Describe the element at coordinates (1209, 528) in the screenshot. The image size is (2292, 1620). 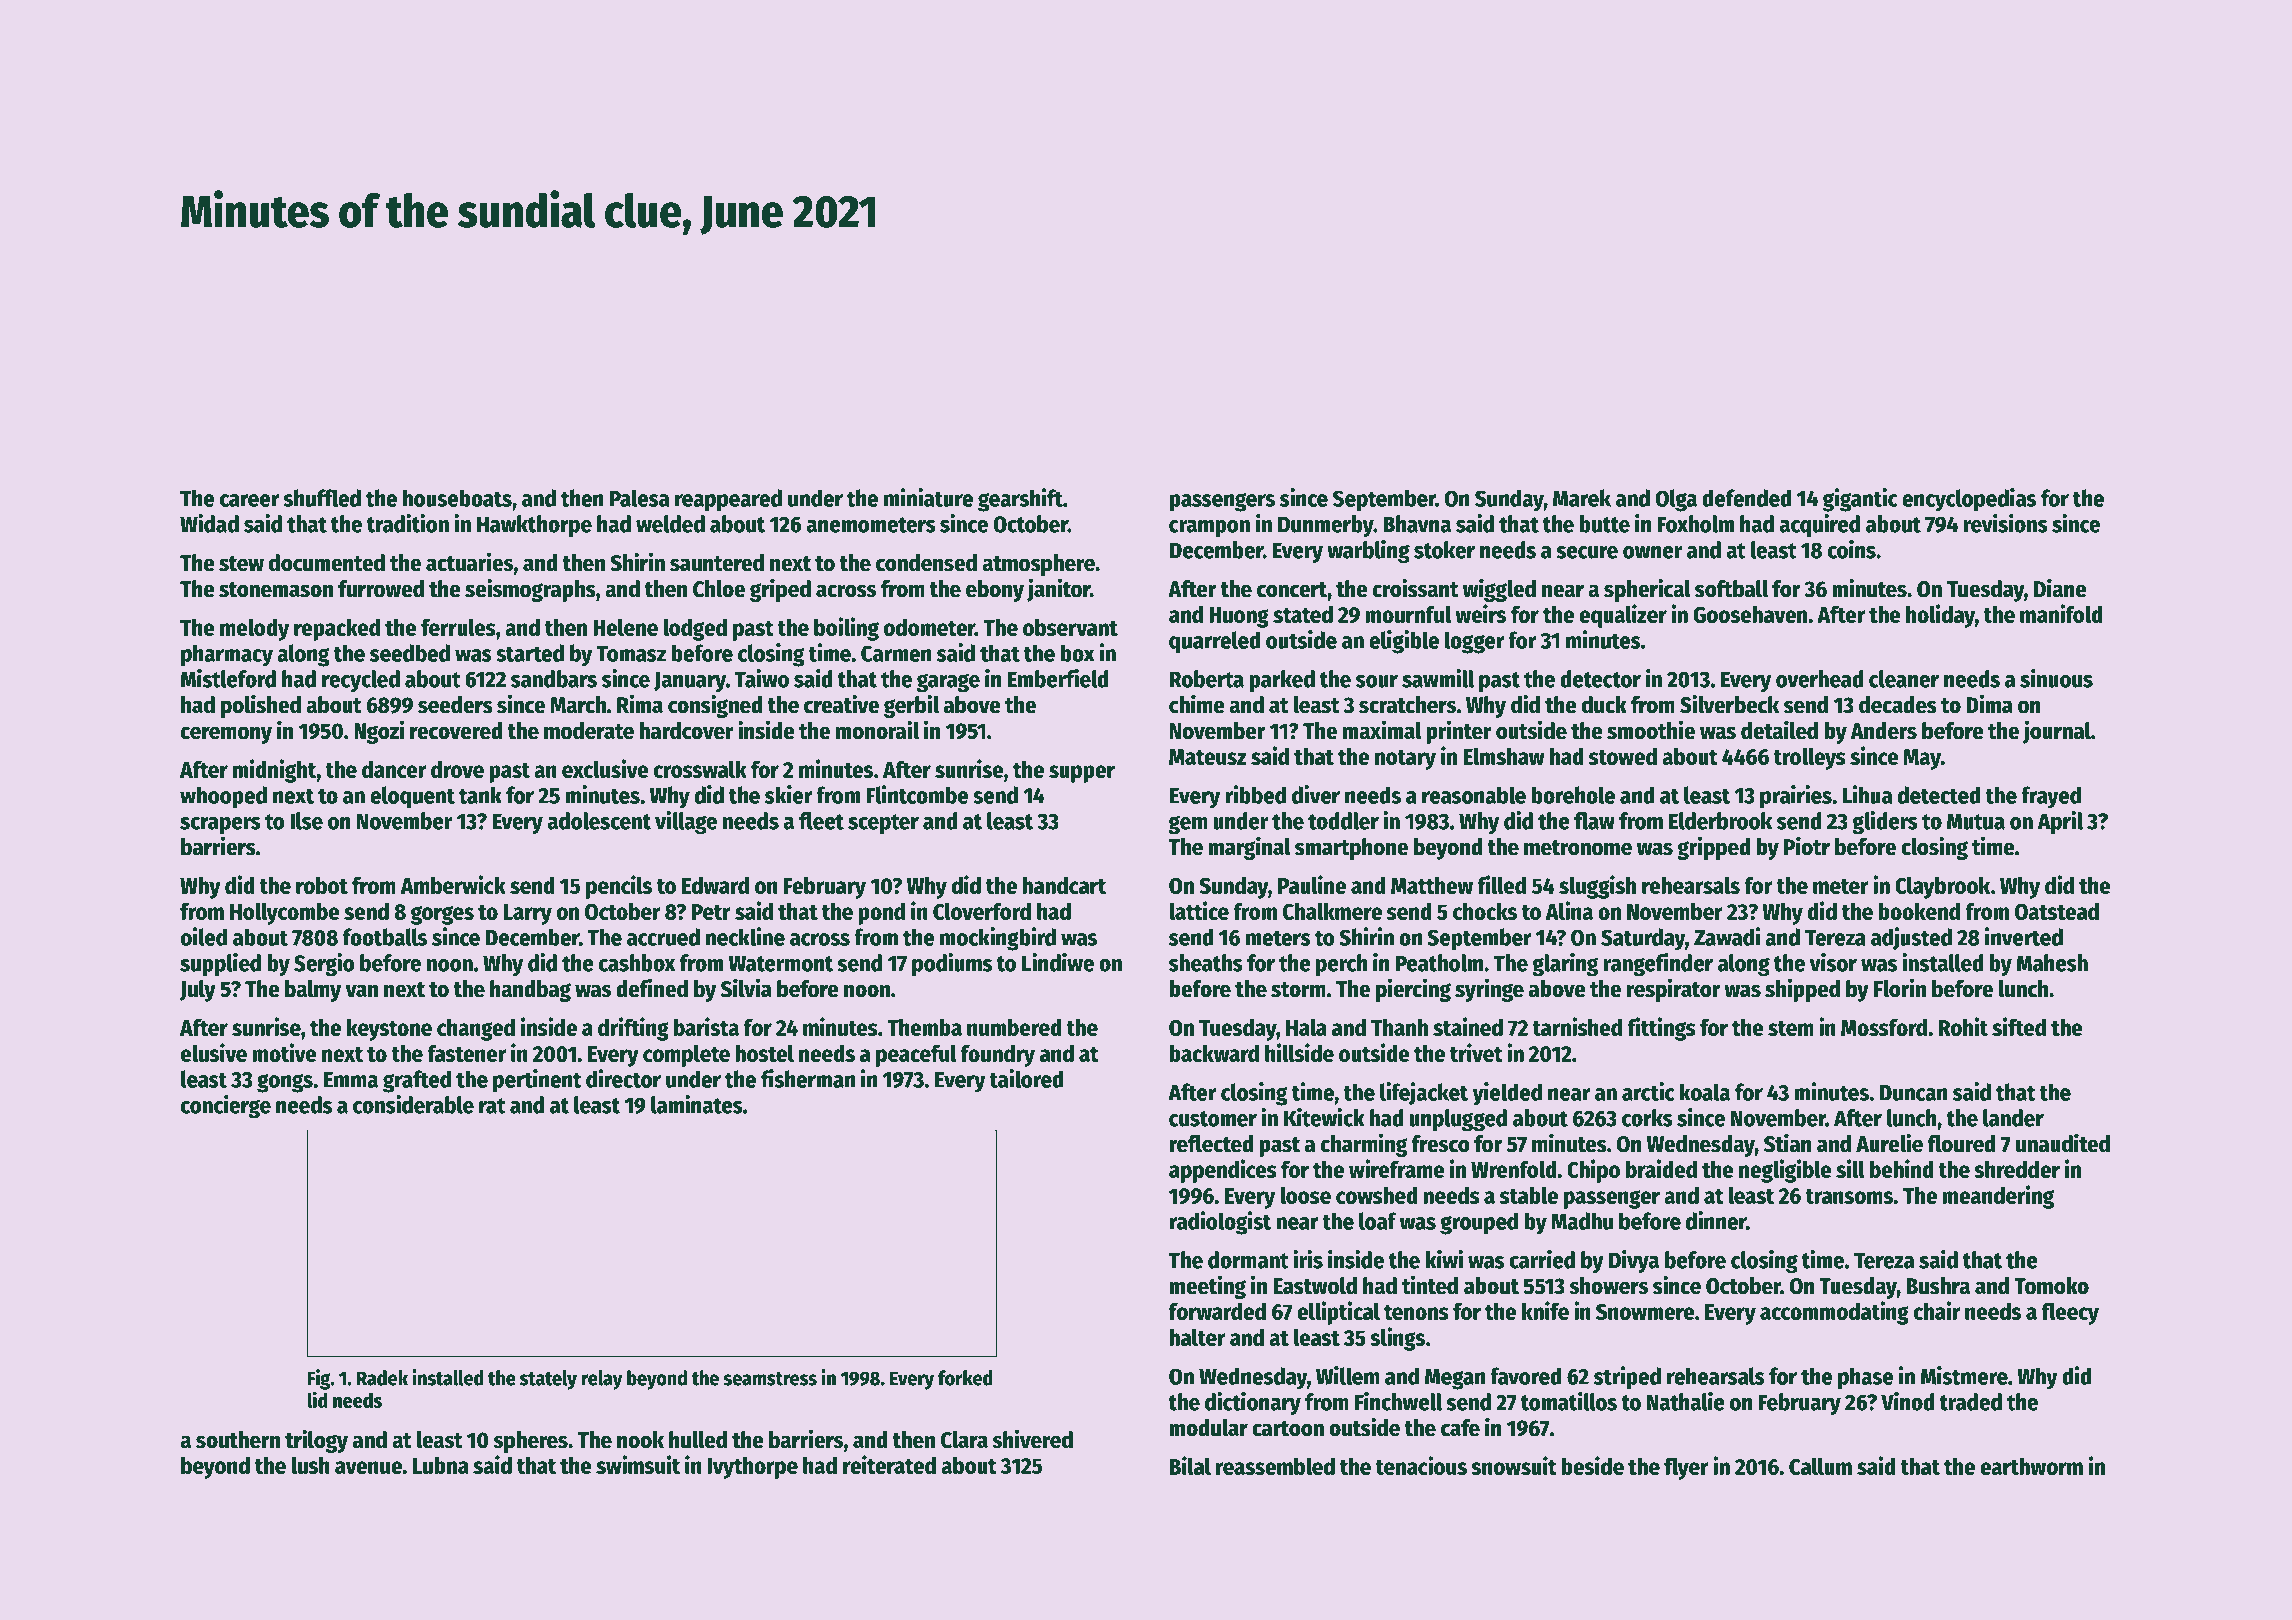
I see `crampon` at that location.
